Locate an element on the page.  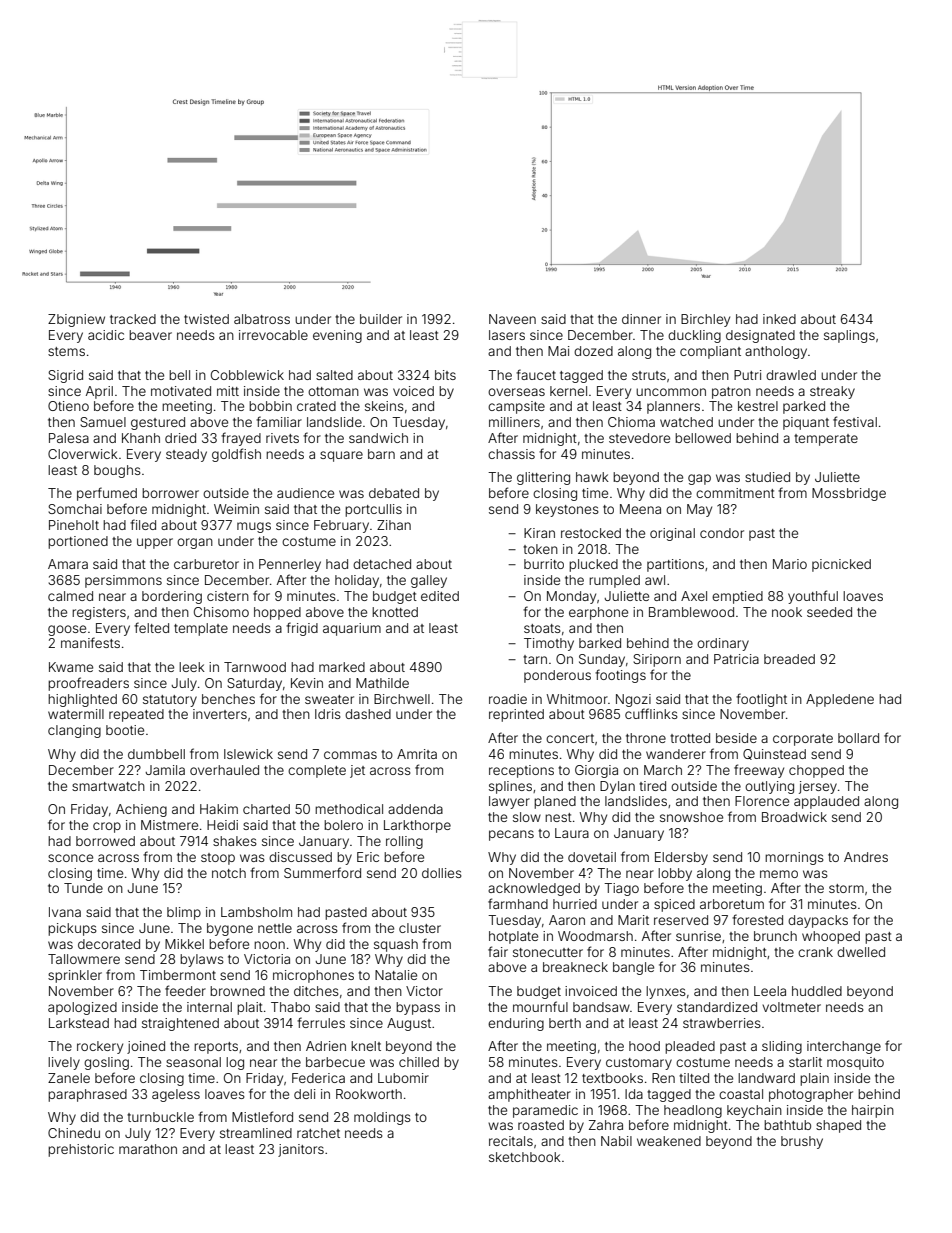
brushy is located at coordinates (802, 1142).
